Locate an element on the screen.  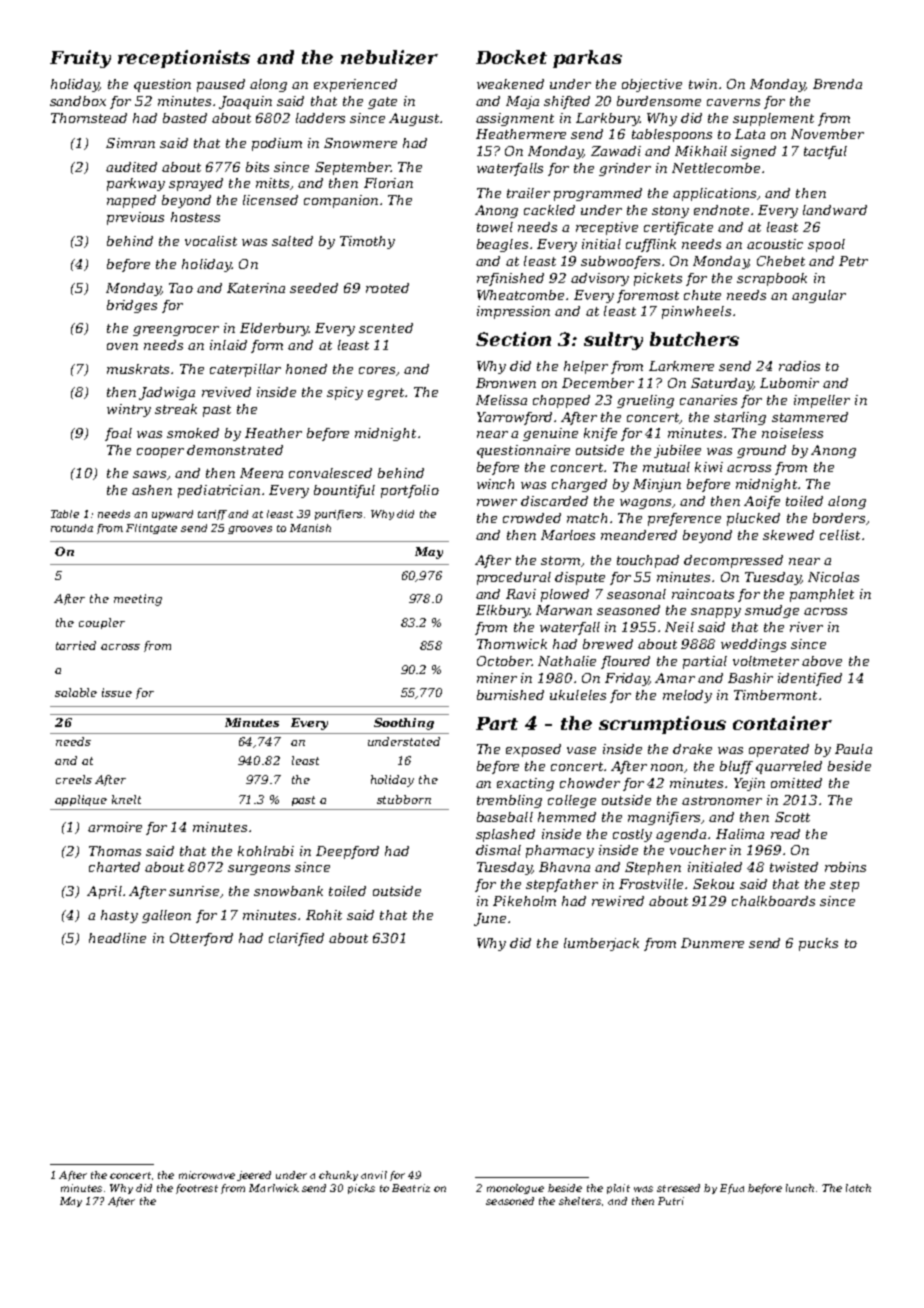
Brenda is located at coordinates (837, 84).
